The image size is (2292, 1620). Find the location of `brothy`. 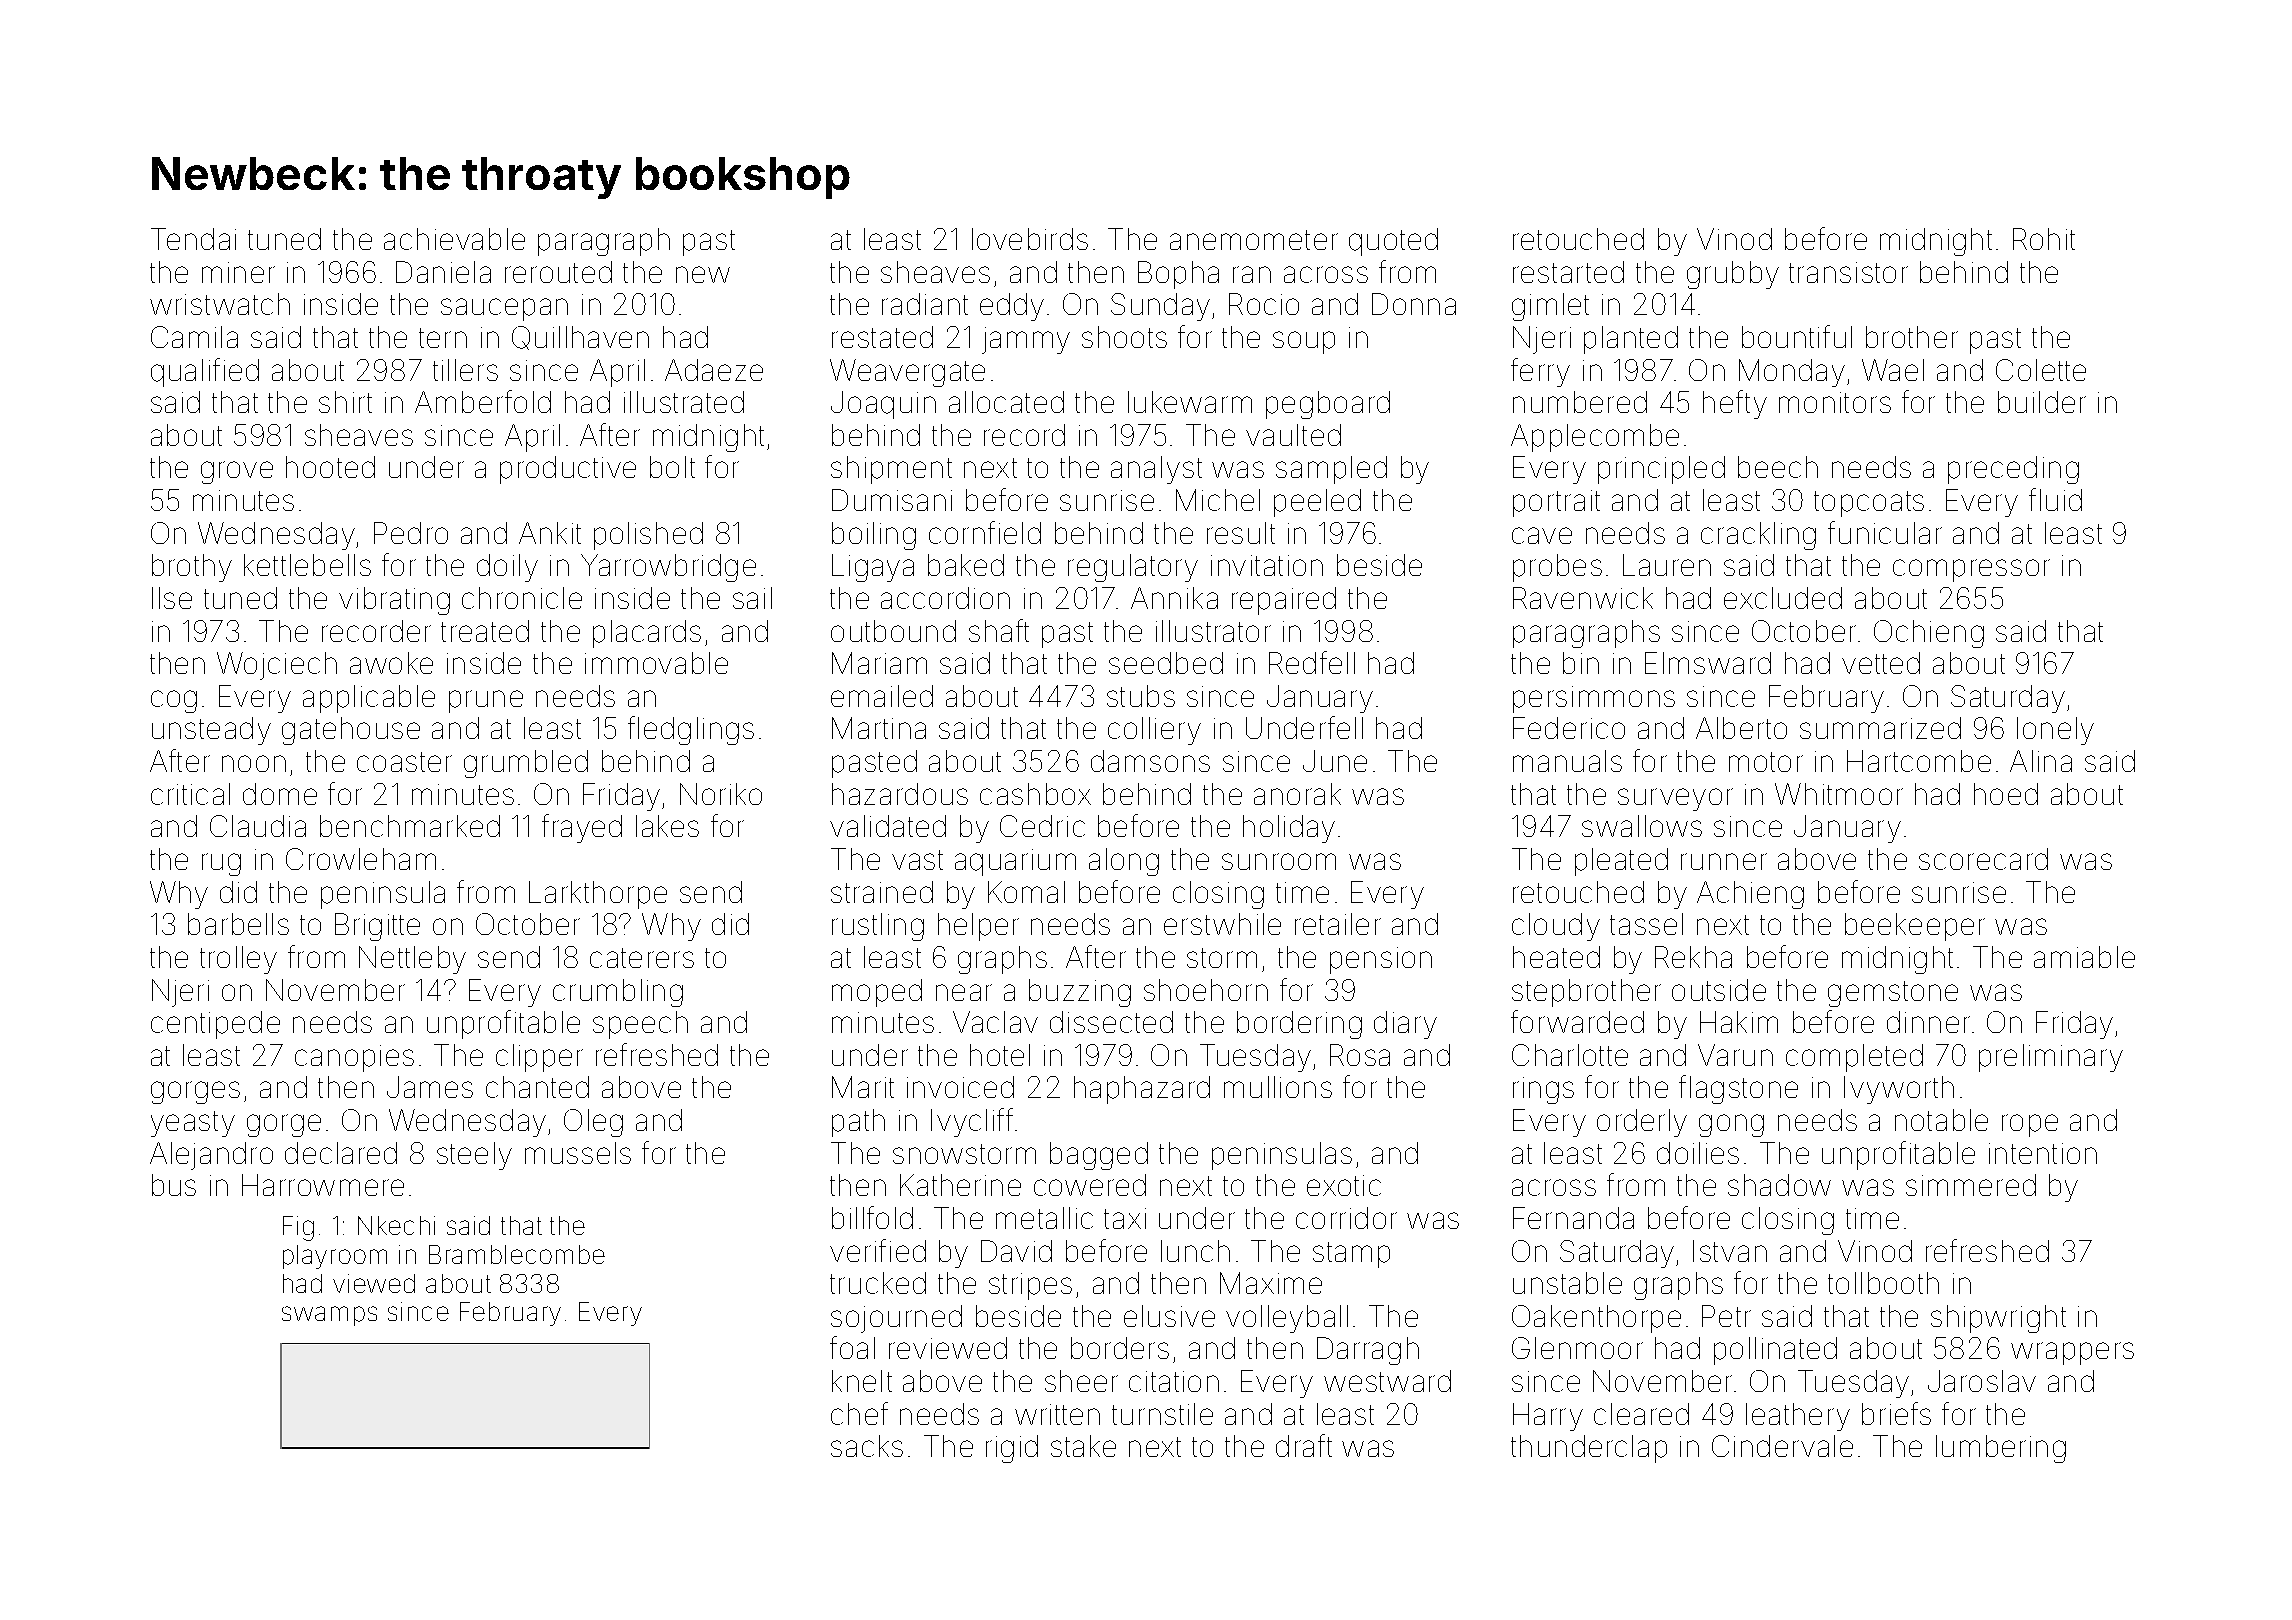

brothy is located at coordinates (192, 568).
